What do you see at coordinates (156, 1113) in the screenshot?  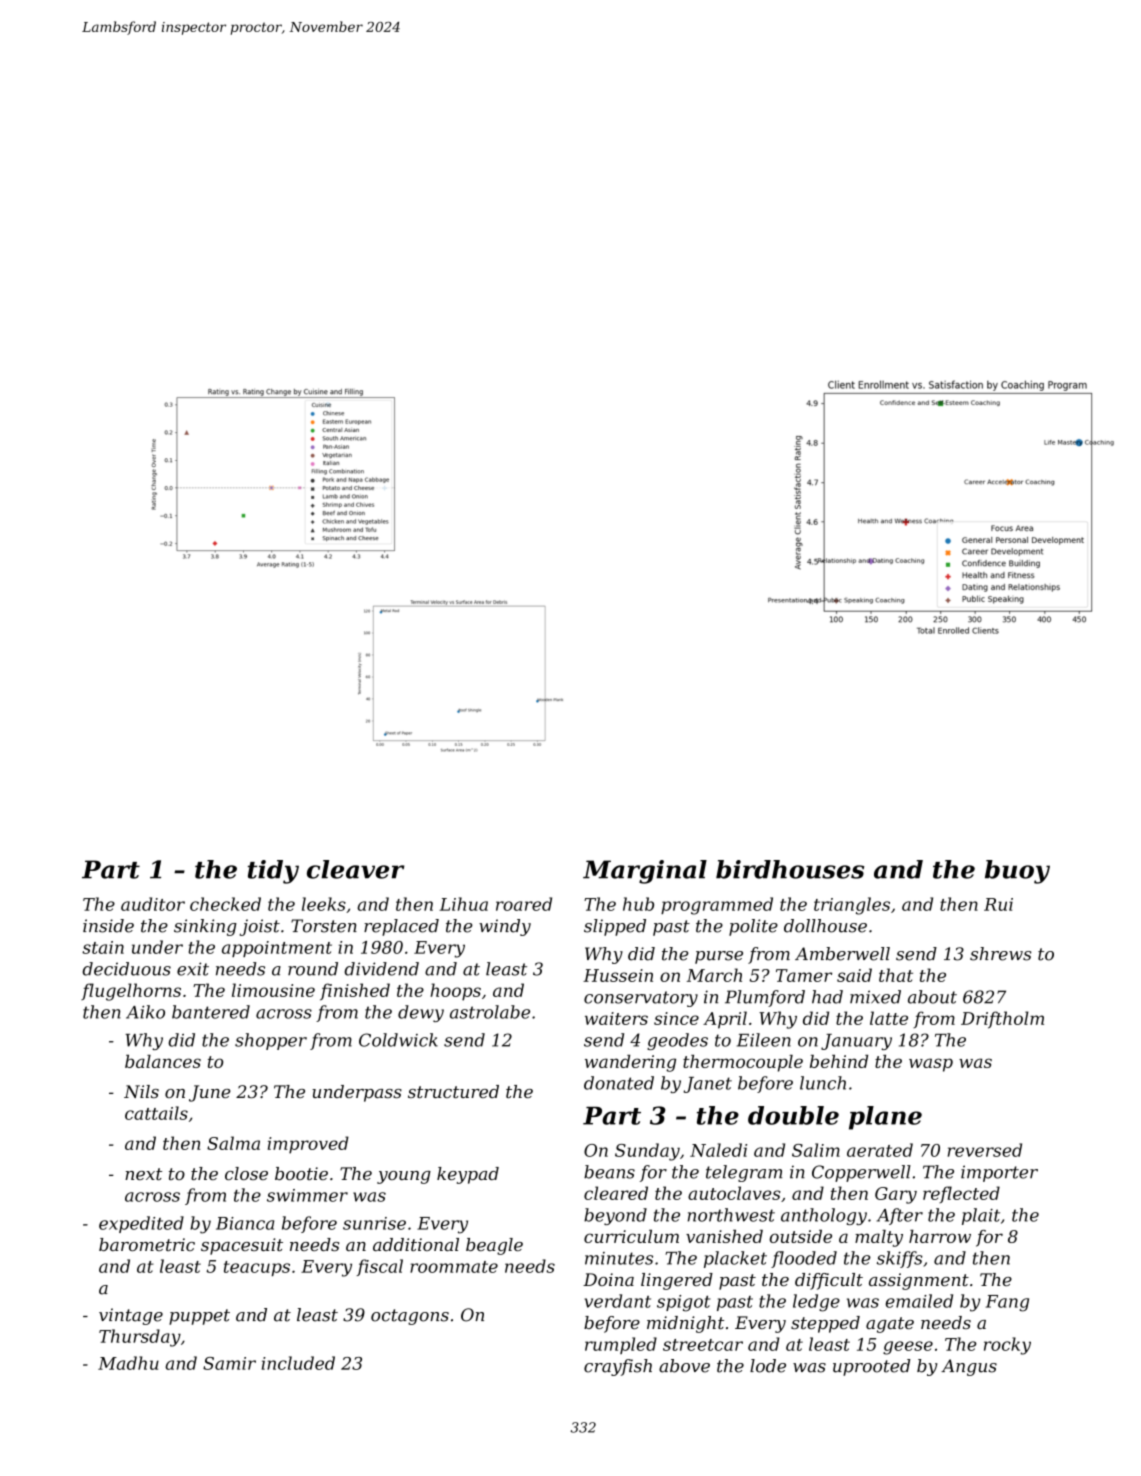 I see `cattails` at bounding box center [156, 1113].
